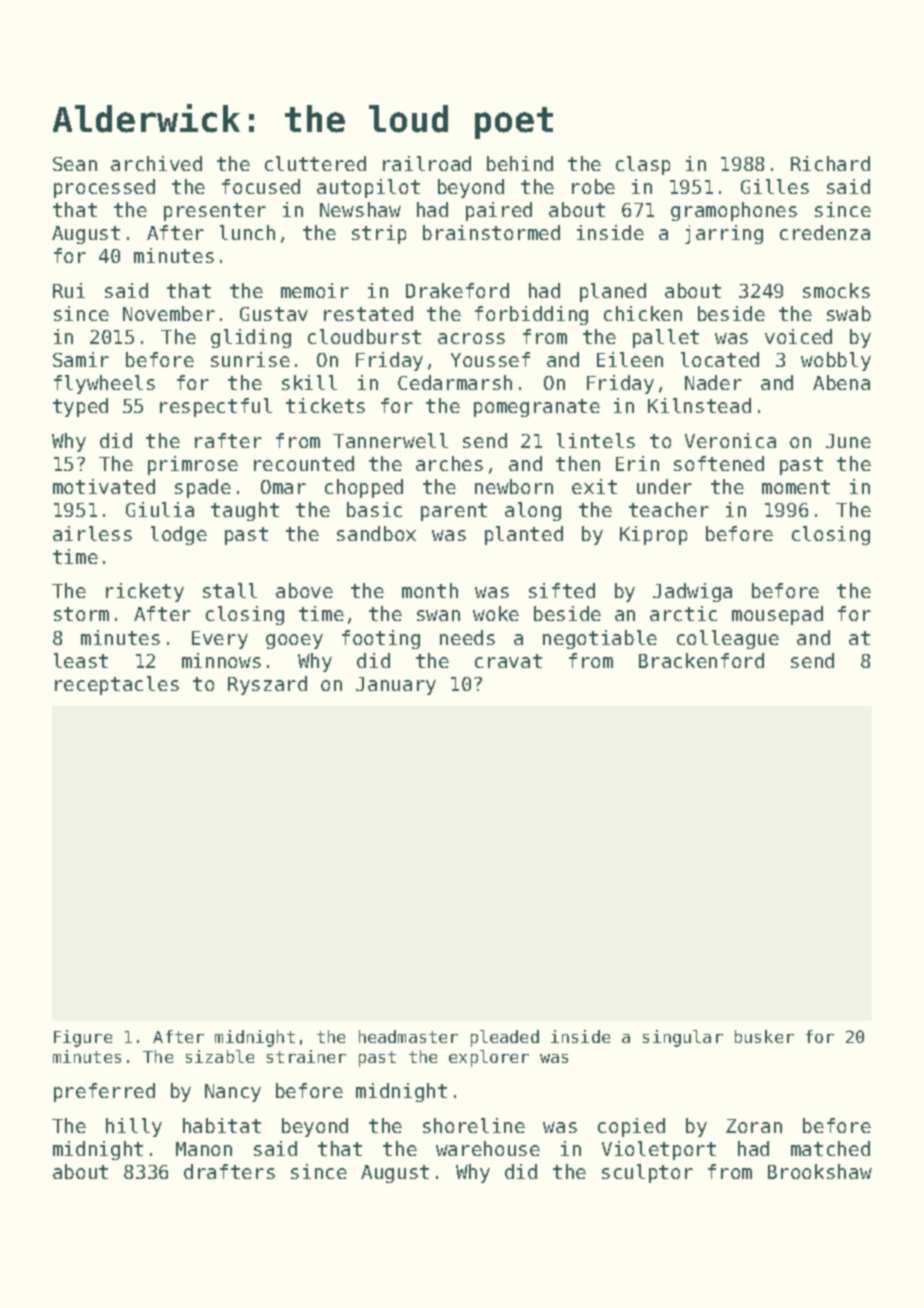 The height and width of the image is (1308, 924). What do you see at coordinates (505, 1038) in the image?
I see `pleaded` at bounding box center [505, 1038].
